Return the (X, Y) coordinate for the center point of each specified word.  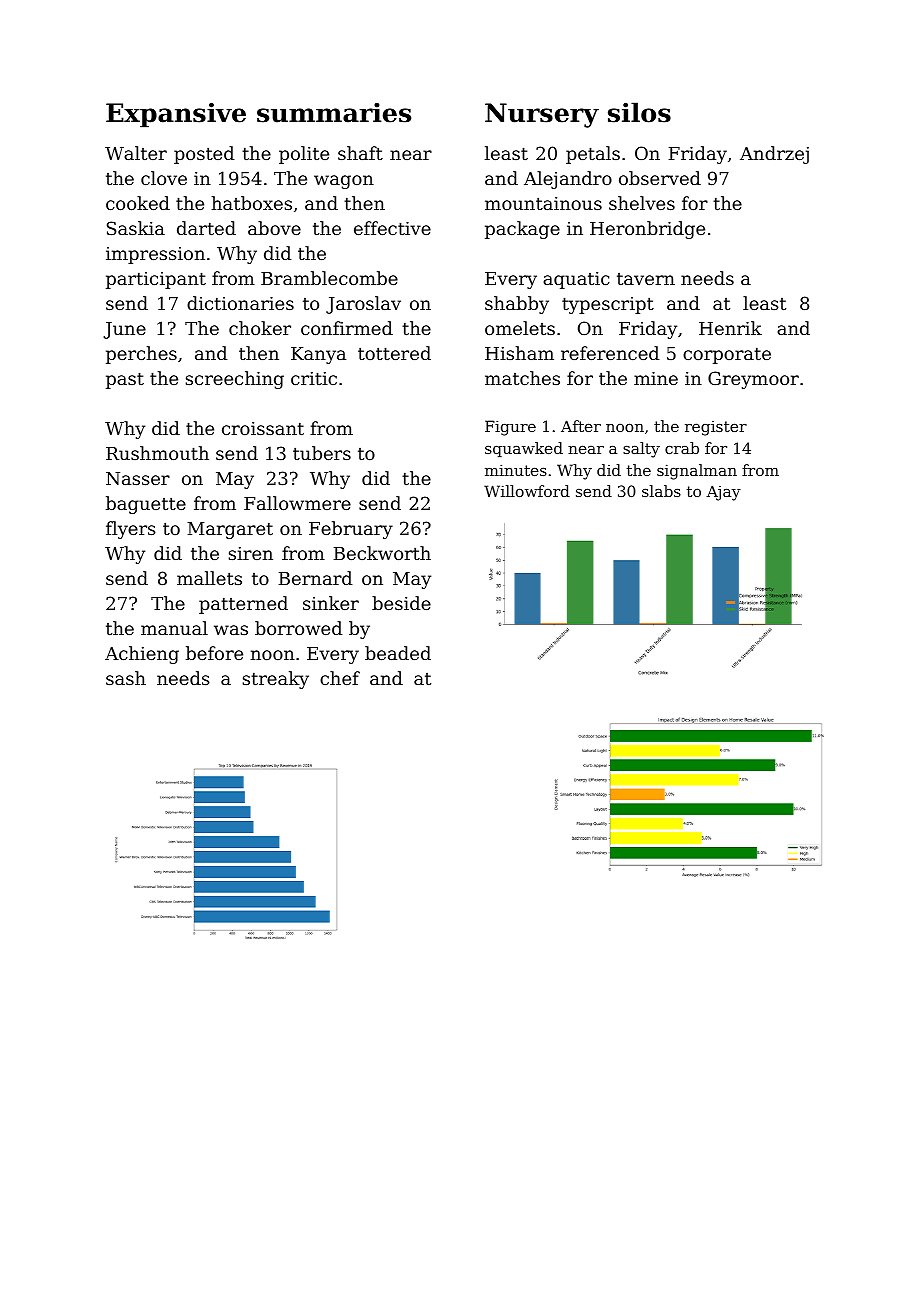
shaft (360, 153)
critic (314, 378)
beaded (398, 653)
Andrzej (774, 155)
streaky (276, 680)
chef (340, 678)
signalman (697, 472)
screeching (235, 380)
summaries (334, 113)
